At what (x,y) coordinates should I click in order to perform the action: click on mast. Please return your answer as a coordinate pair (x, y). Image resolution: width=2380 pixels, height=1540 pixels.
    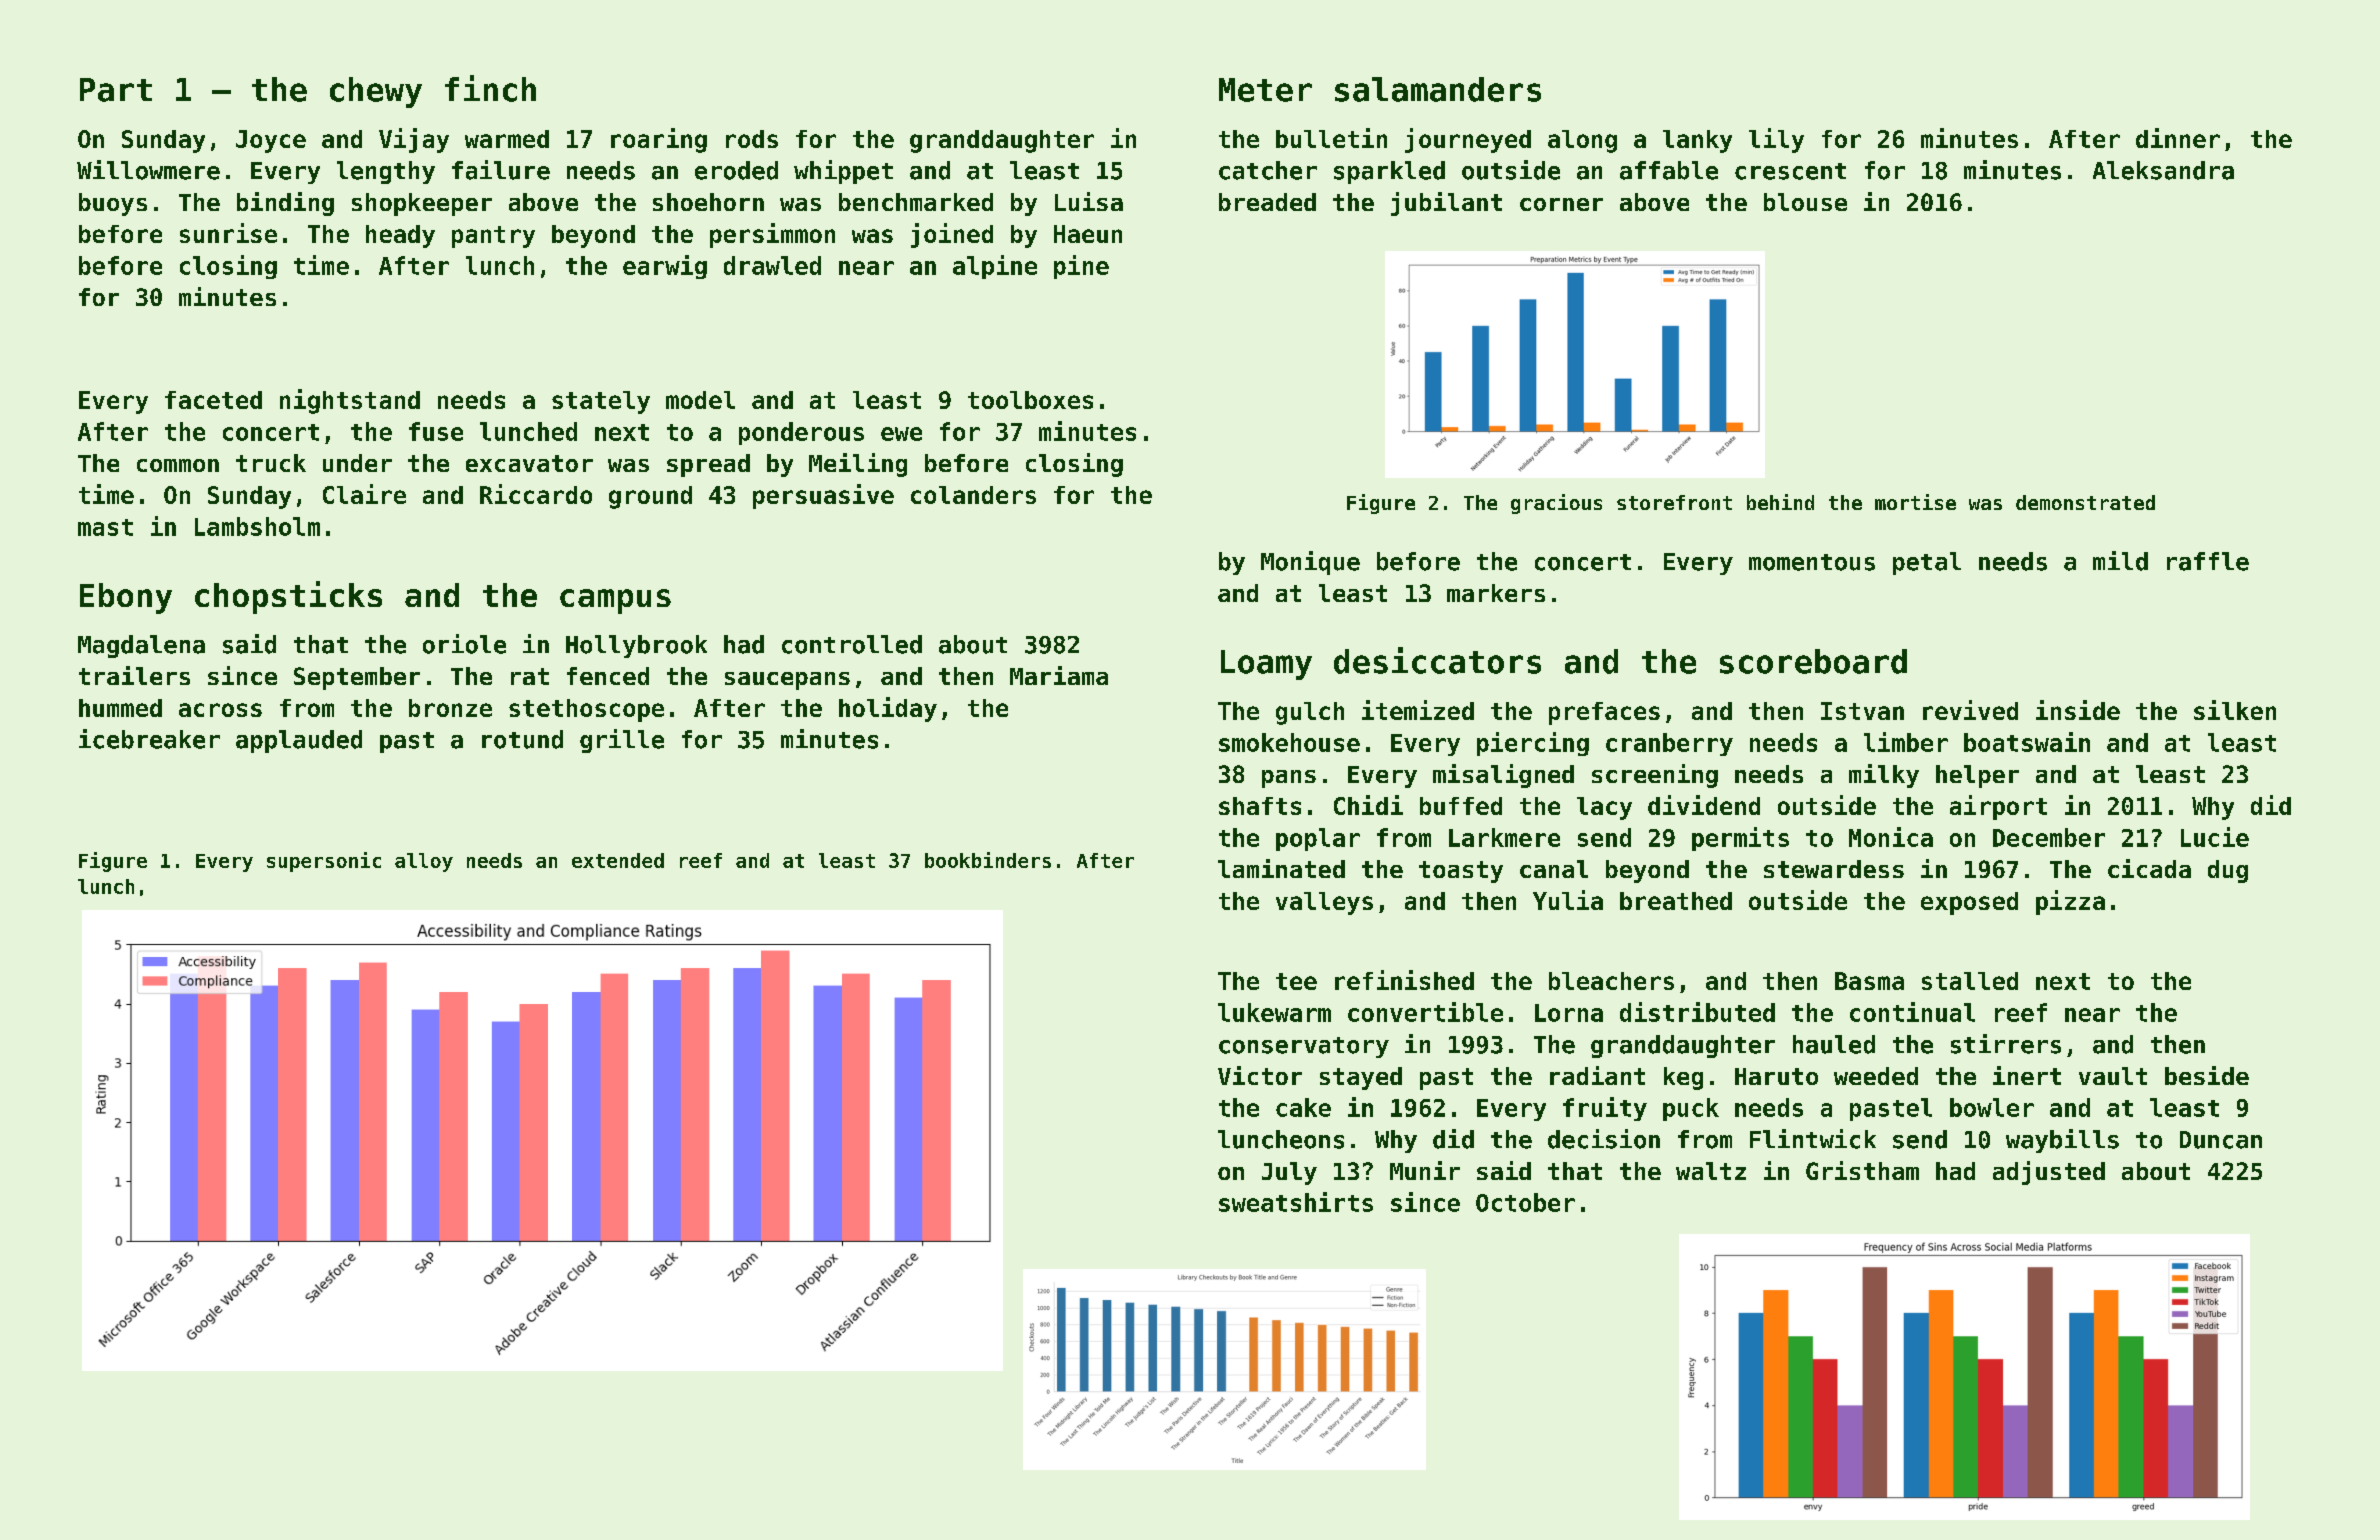
    Looking at the image, I should click on (105, 527).
